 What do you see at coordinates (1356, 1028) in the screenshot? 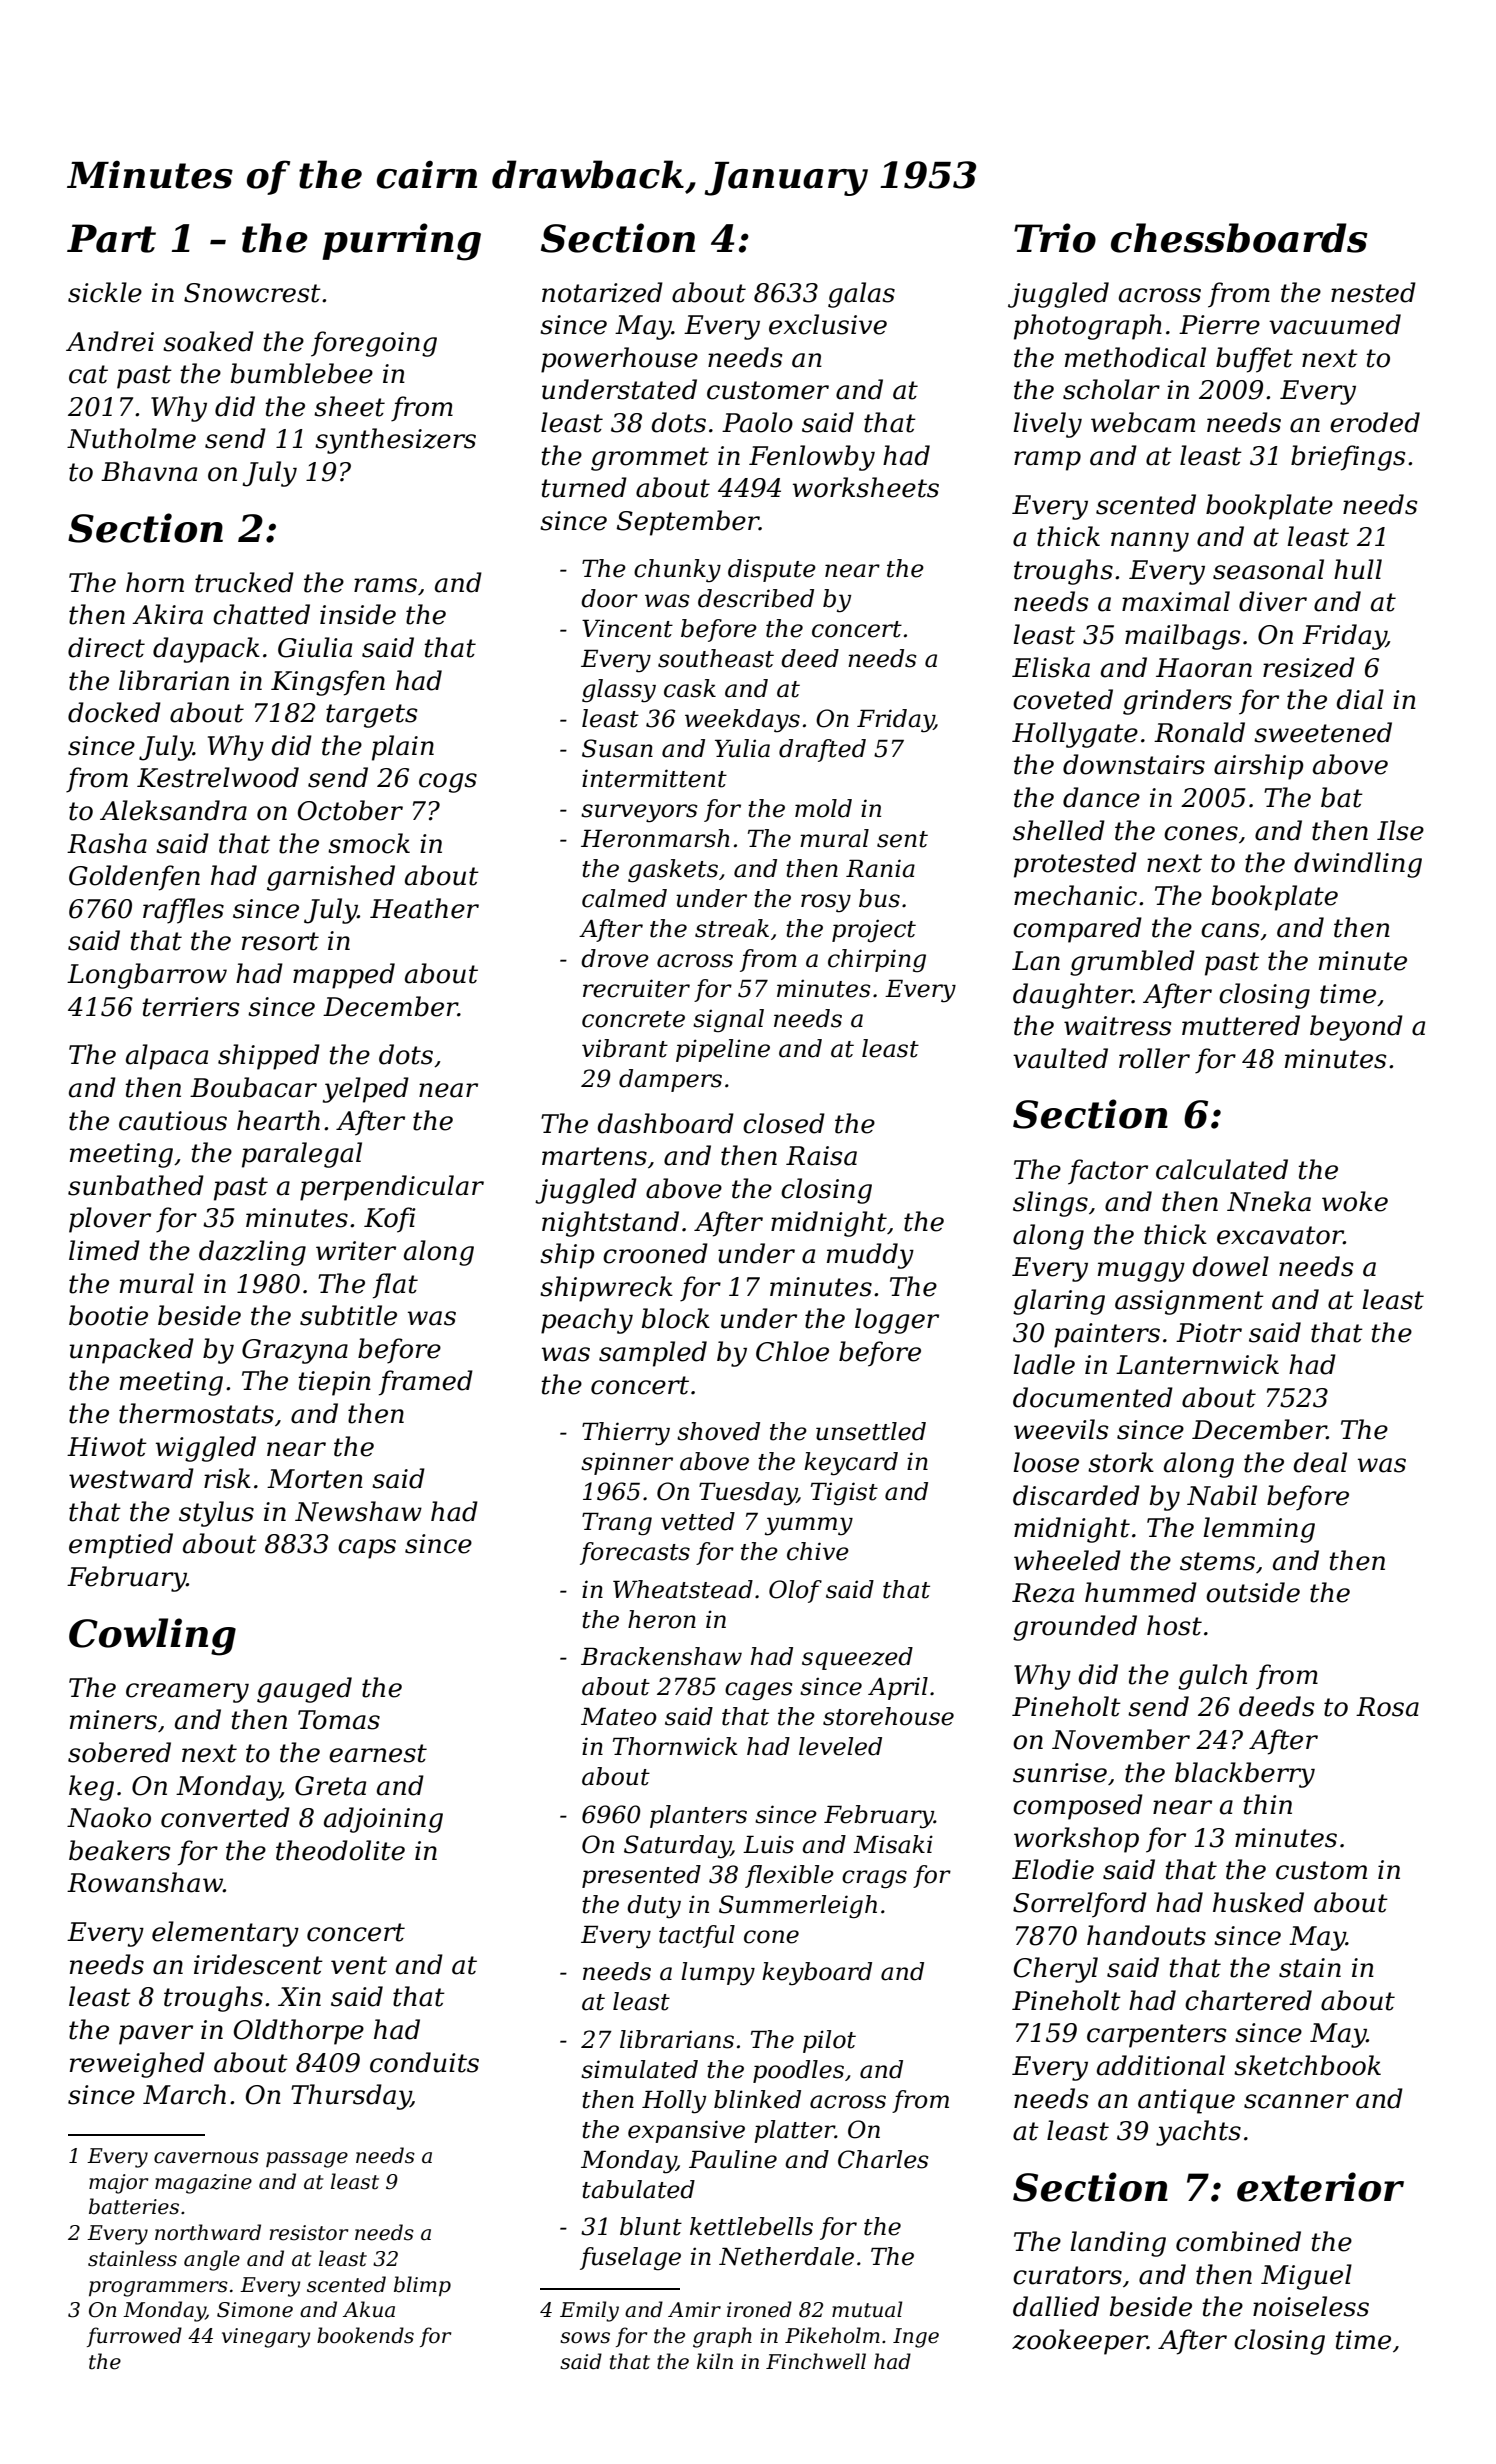
I see `beyond` at bounding box center [1356, 1028].
